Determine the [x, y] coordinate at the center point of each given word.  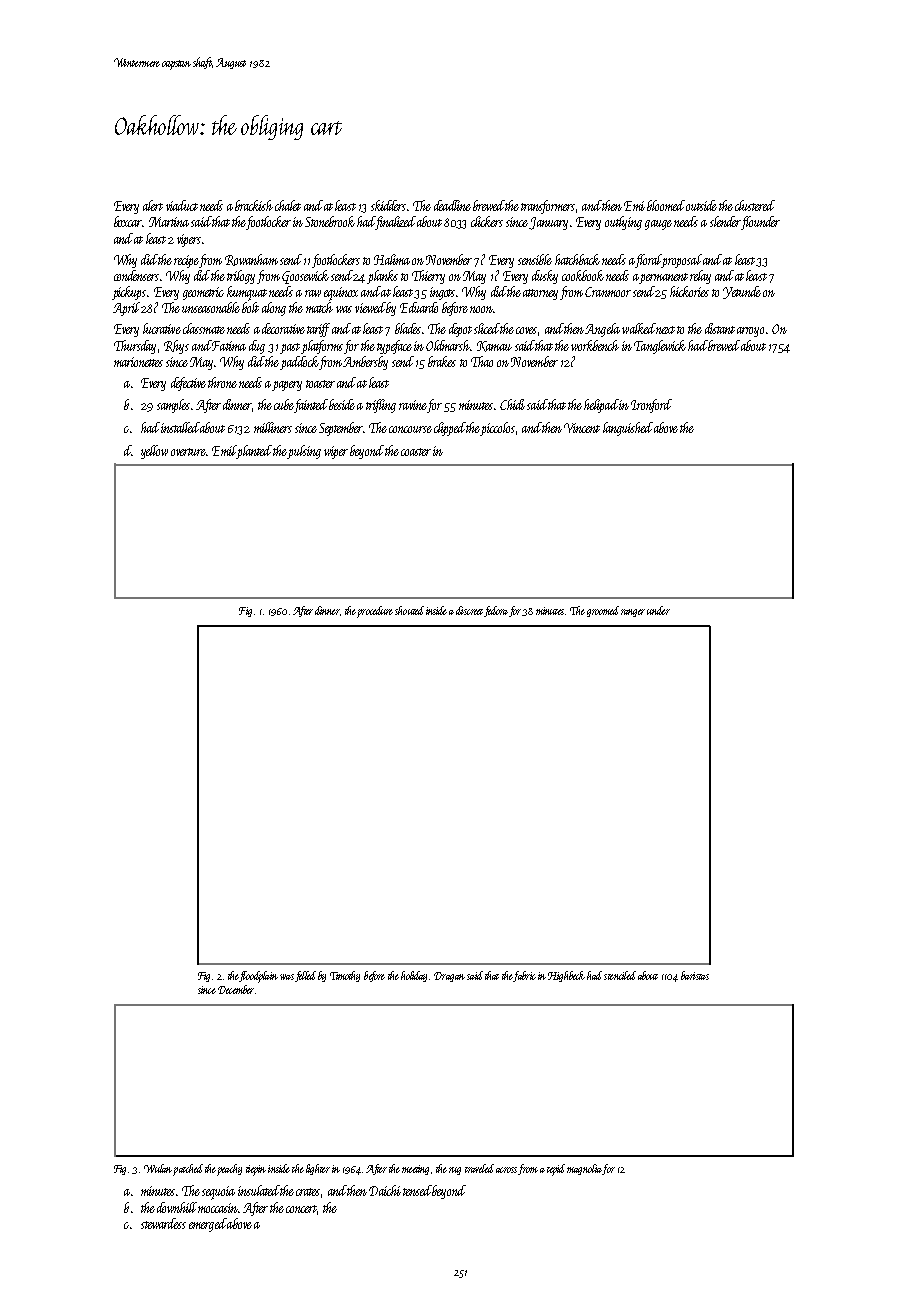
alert [153, 205]
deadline [452, 205]
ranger [633, 613]
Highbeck [566, 976]
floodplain [258, 977]
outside [701, 205]
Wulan [158, 1168]
